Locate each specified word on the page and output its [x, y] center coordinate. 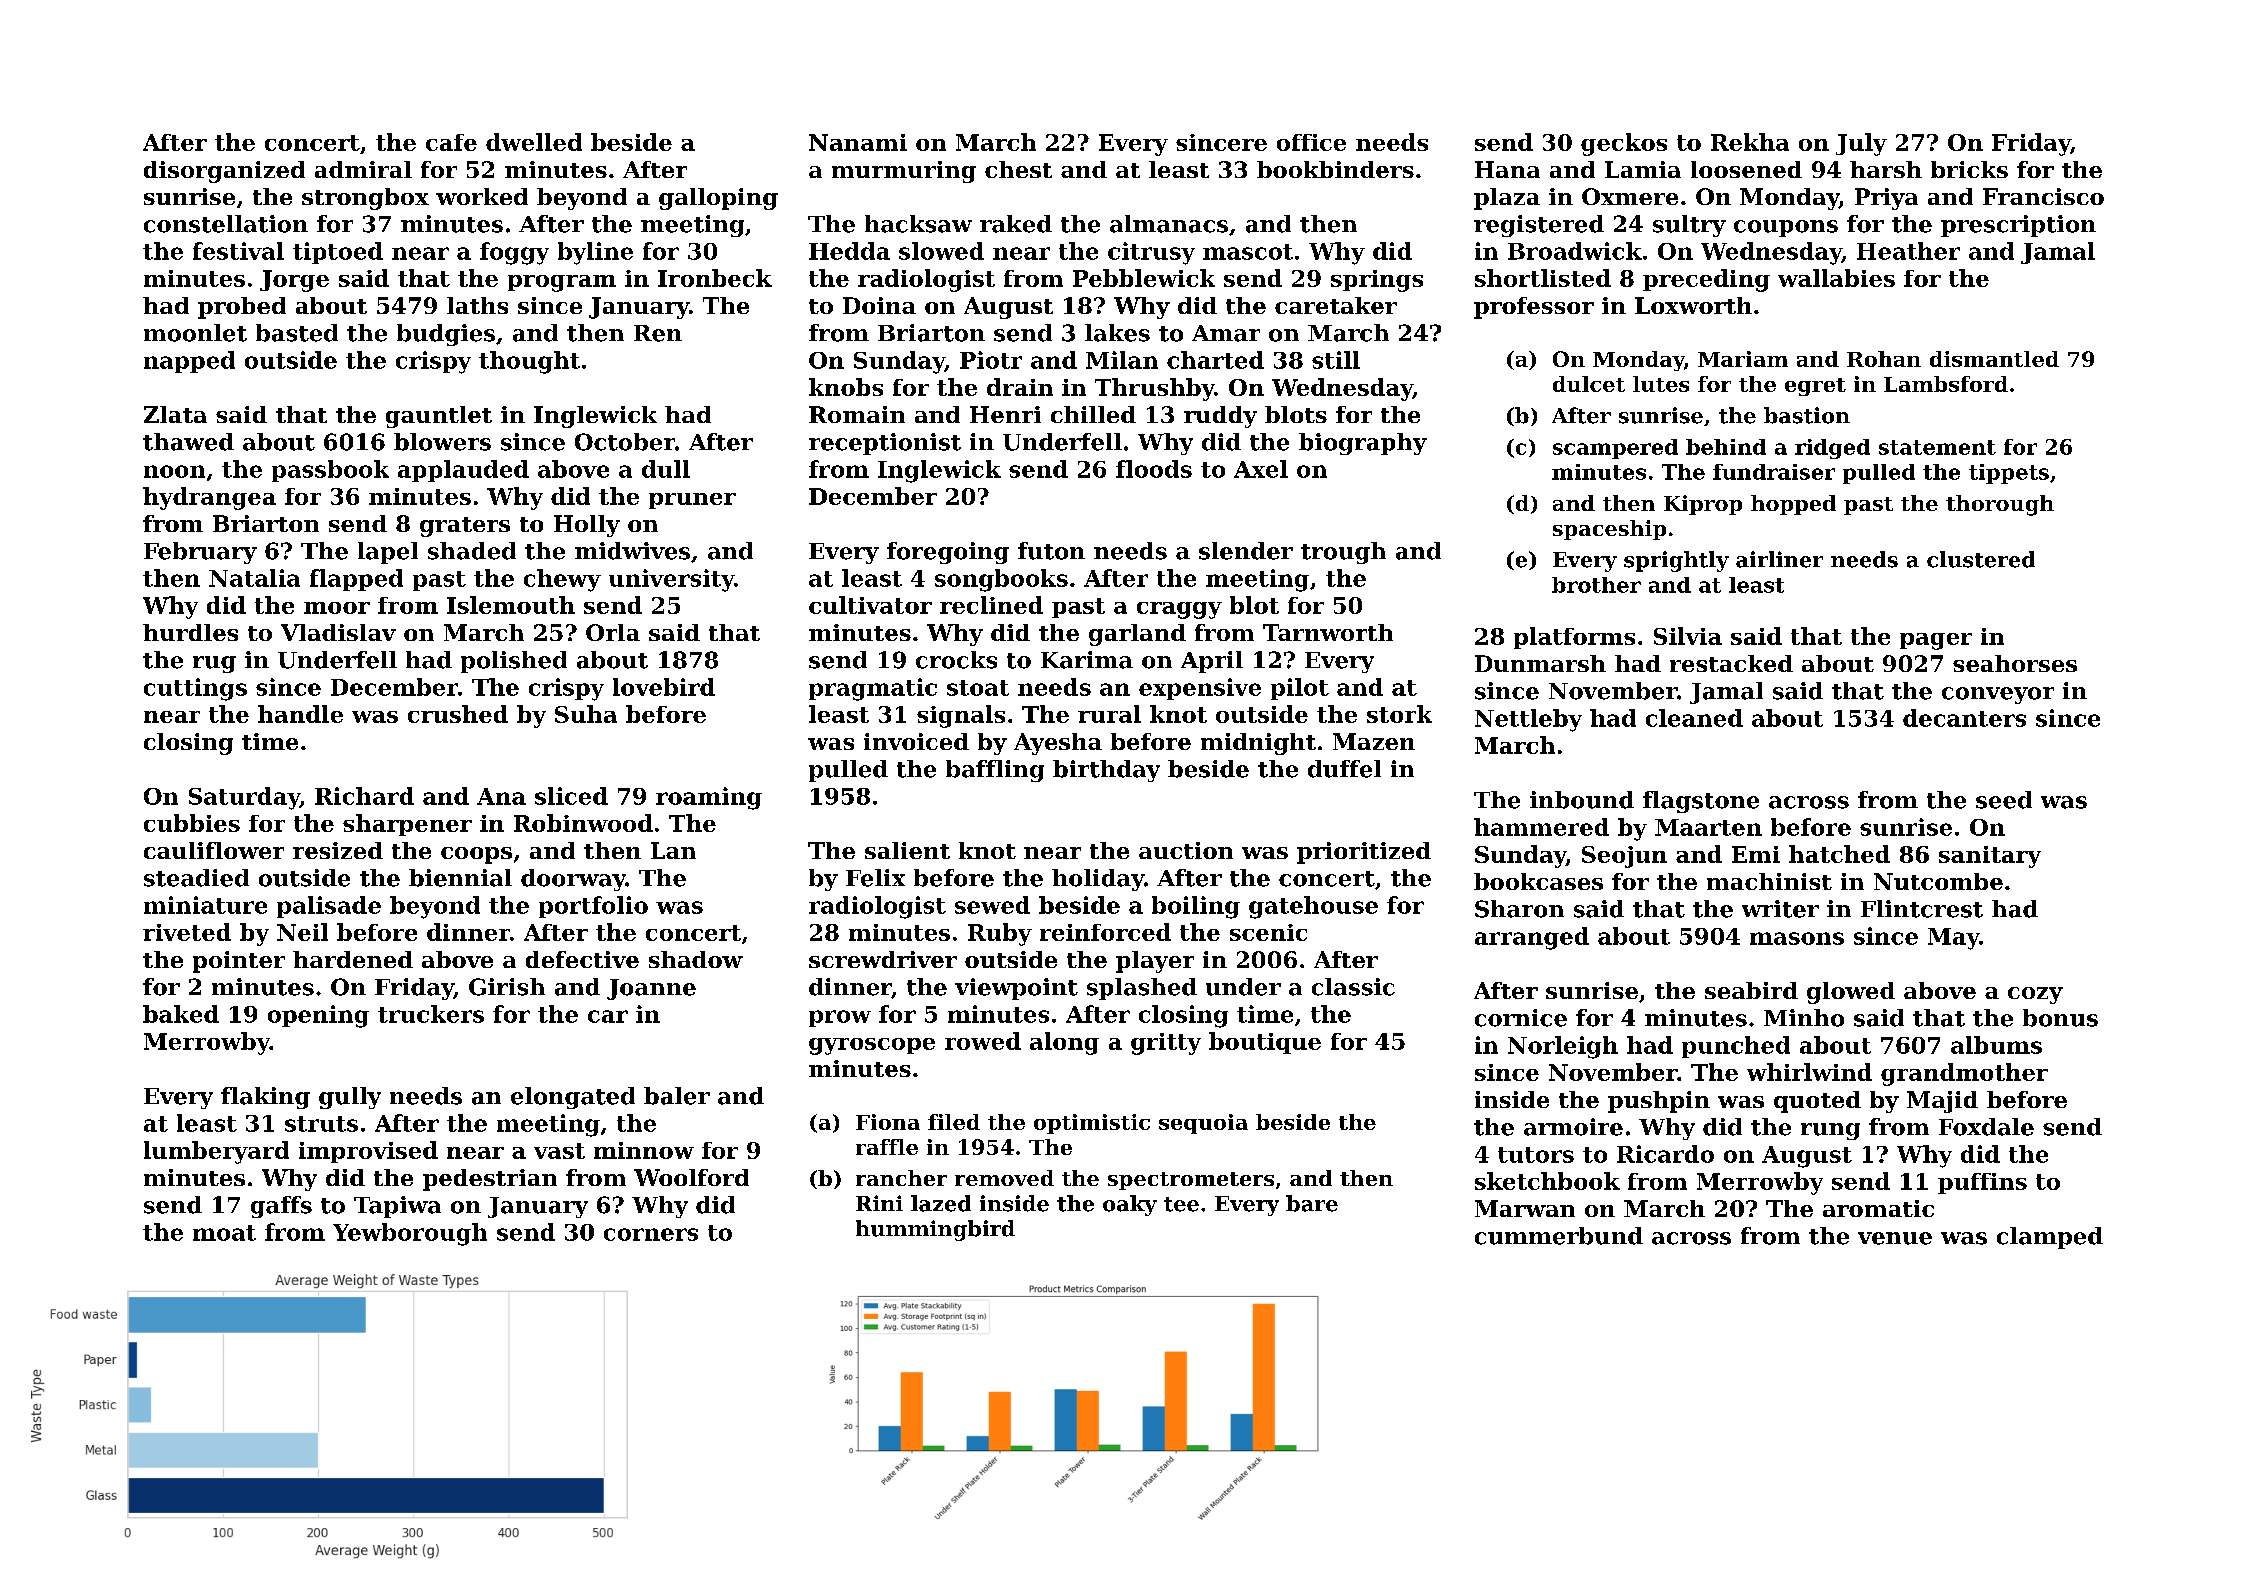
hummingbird [935, 1230]
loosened [1746, 169]
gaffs [281, 1207]
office [1311, 142]
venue [1895, 1238]
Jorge [294, 281]
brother [1596, 585]
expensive [1200, 689]
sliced [571, 796]
